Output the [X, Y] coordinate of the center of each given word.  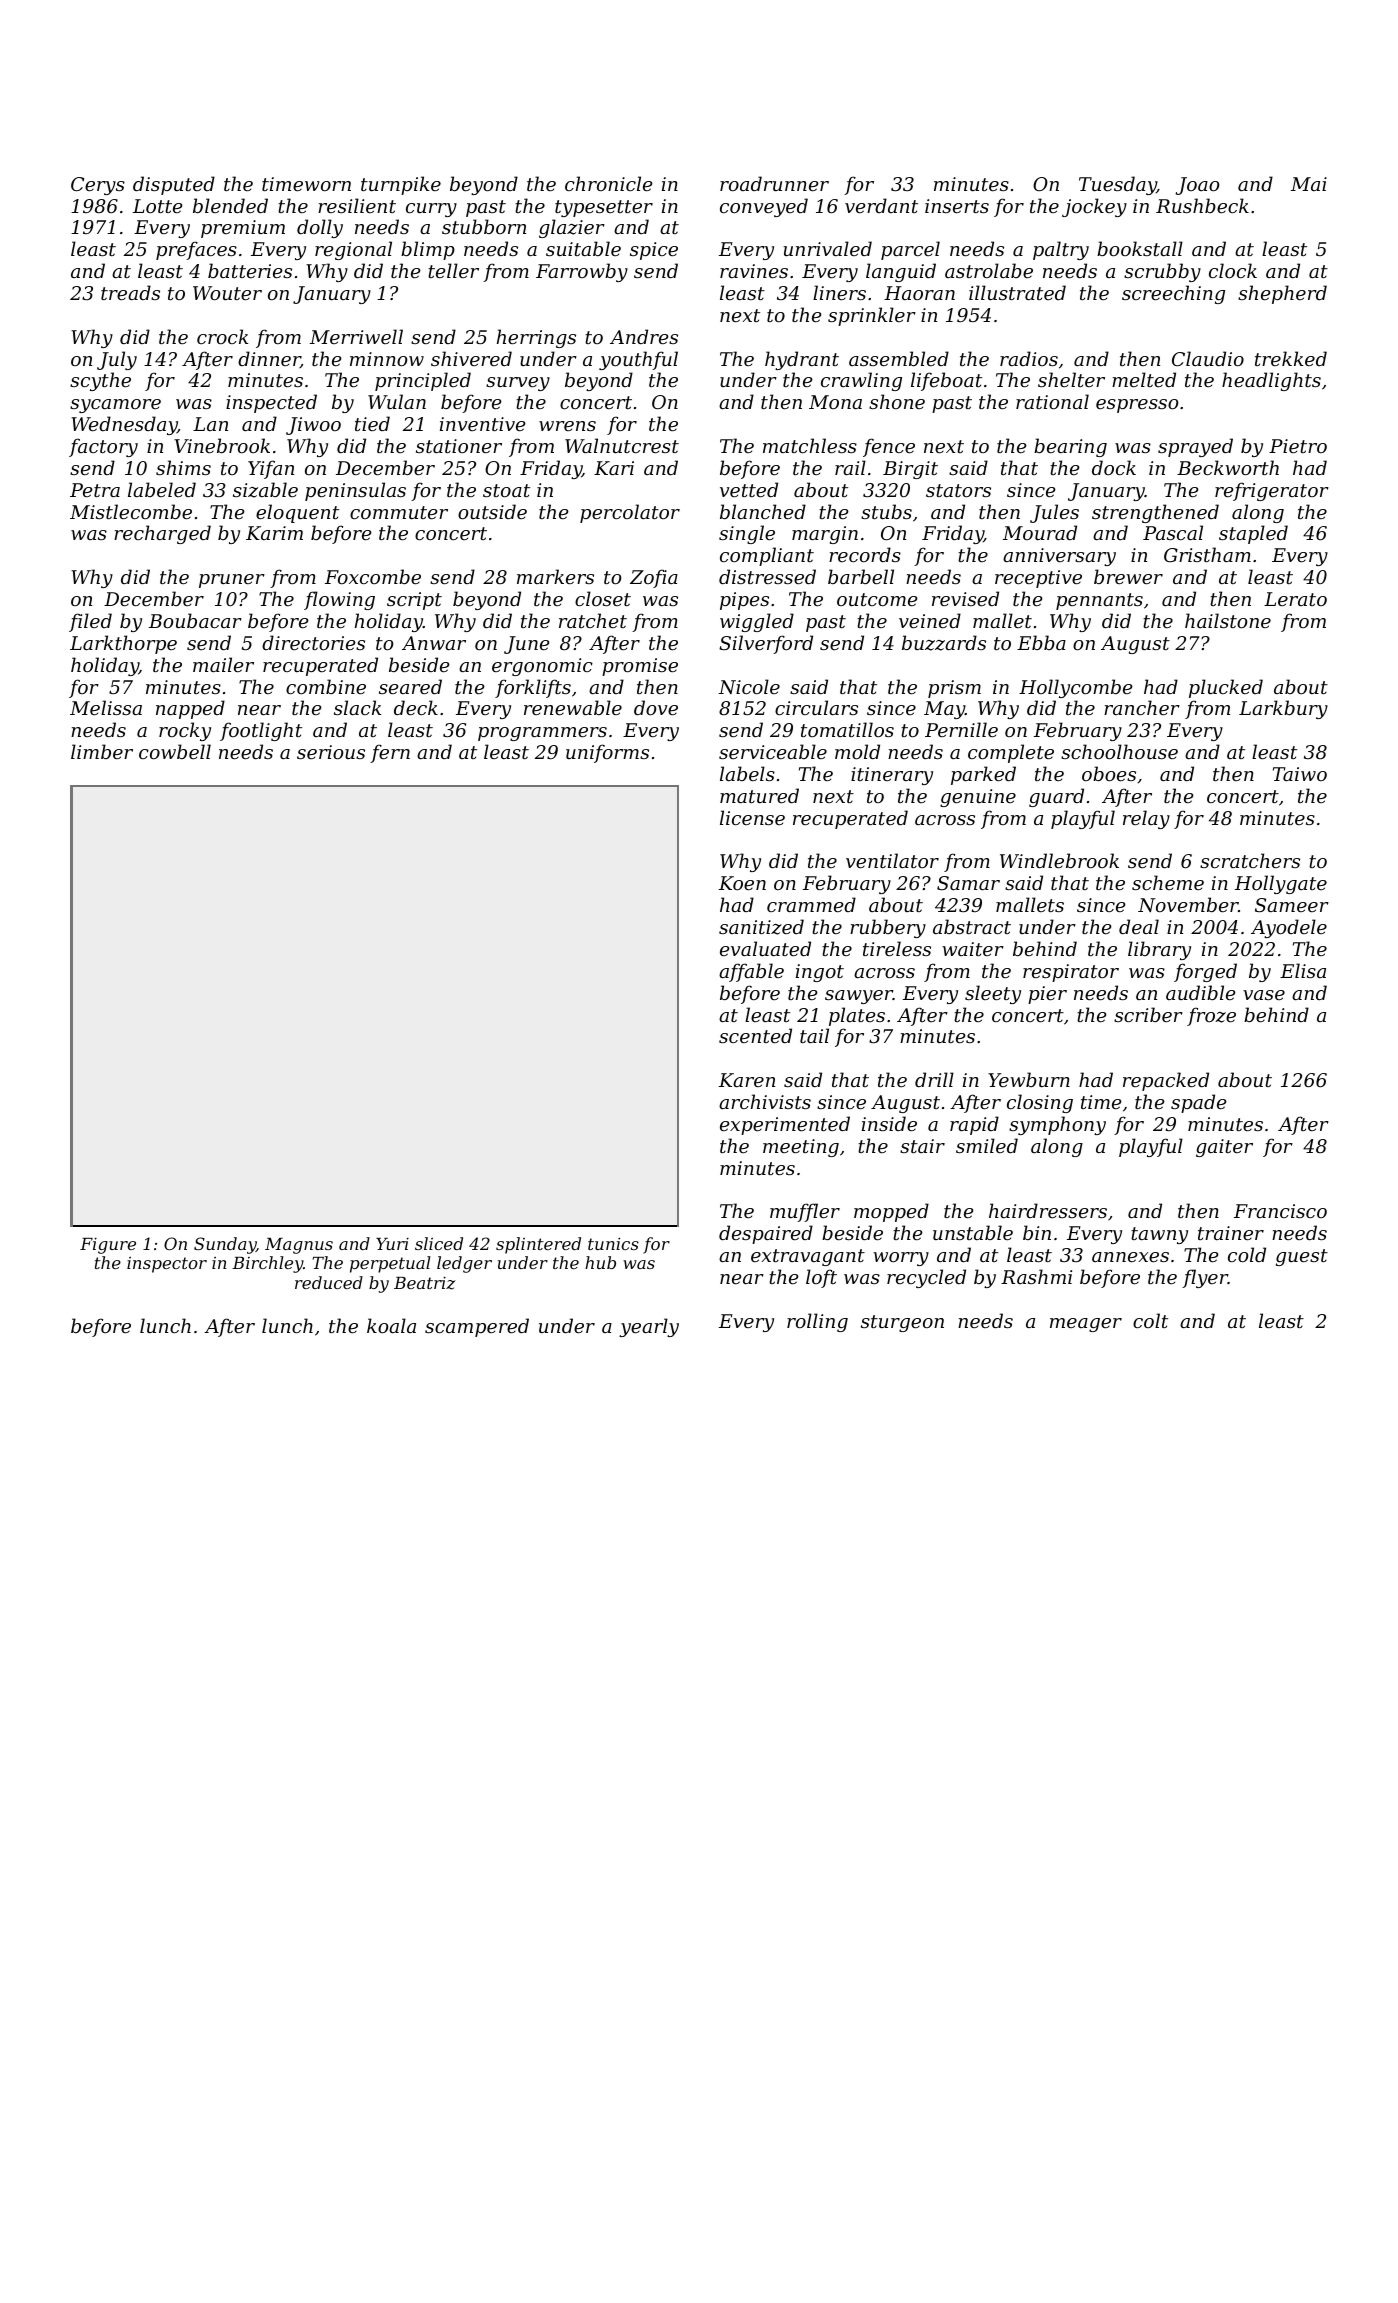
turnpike [401, 185]
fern [390, 753]
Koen [742, 883]
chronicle [609, 183]
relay [1146, 819]
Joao [1197, 186]
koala [391, 1325]
